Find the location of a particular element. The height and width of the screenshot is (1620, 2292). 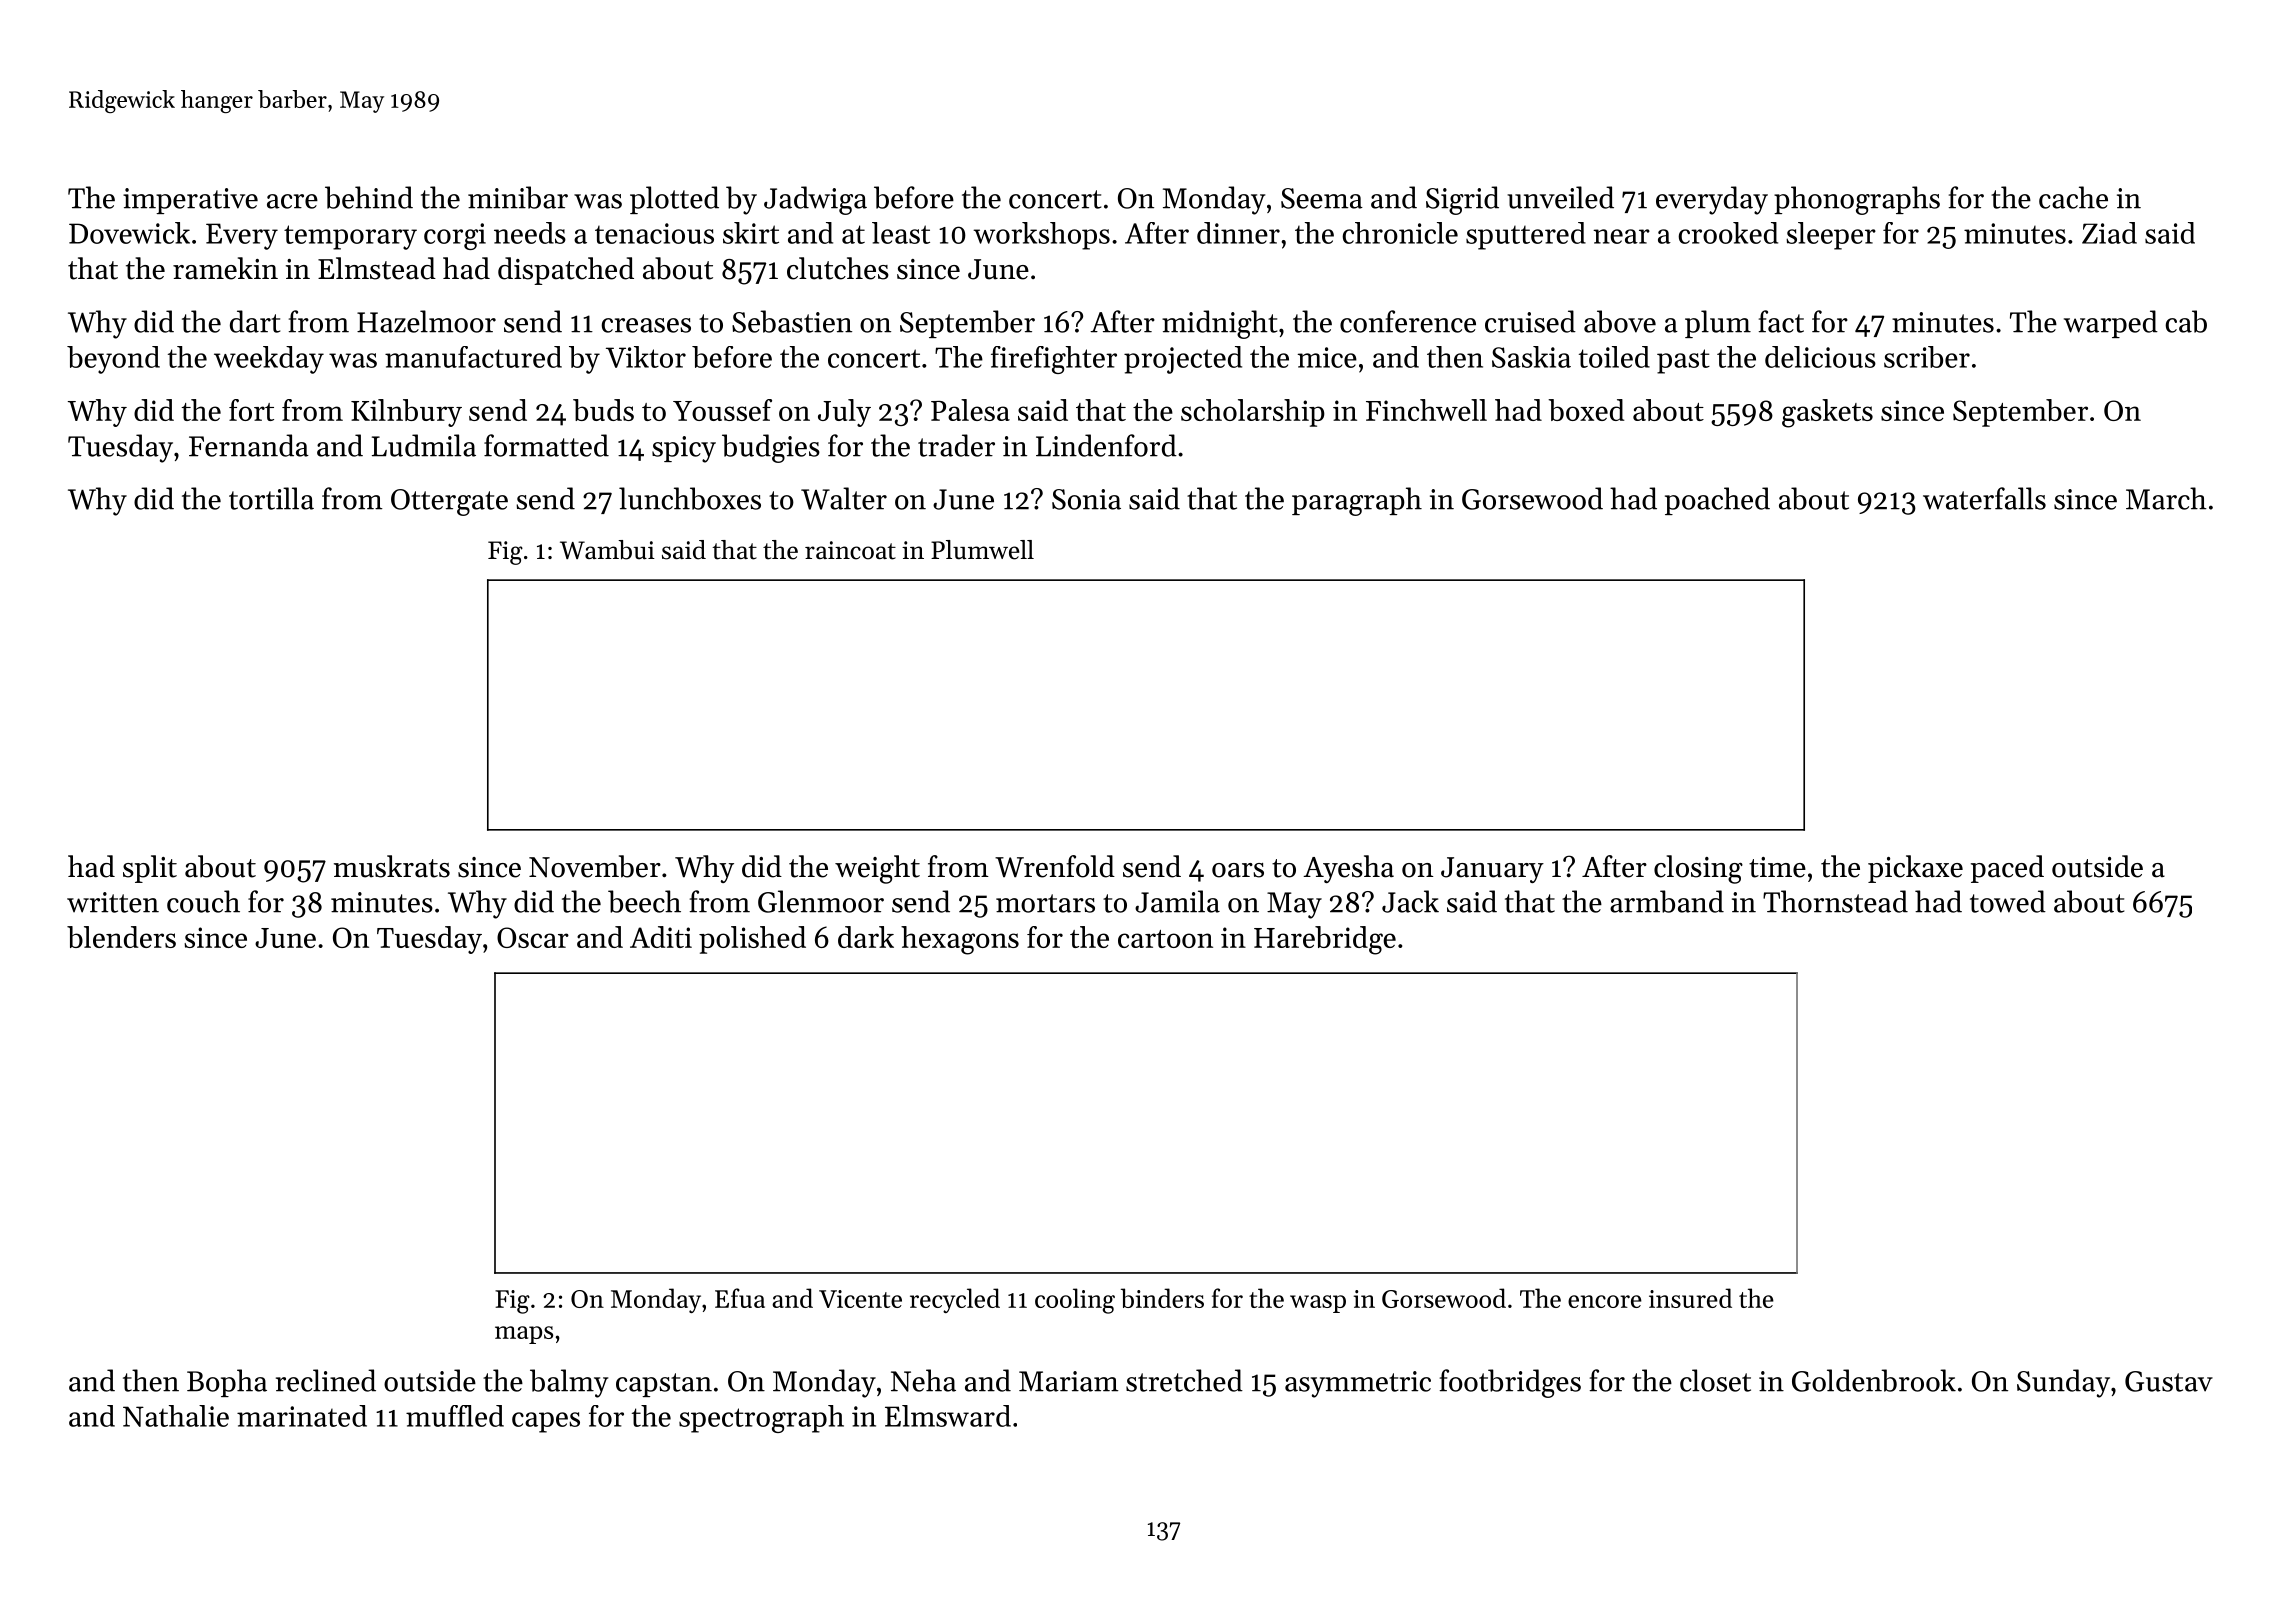

cache is located at coordinates (2073, 197).
